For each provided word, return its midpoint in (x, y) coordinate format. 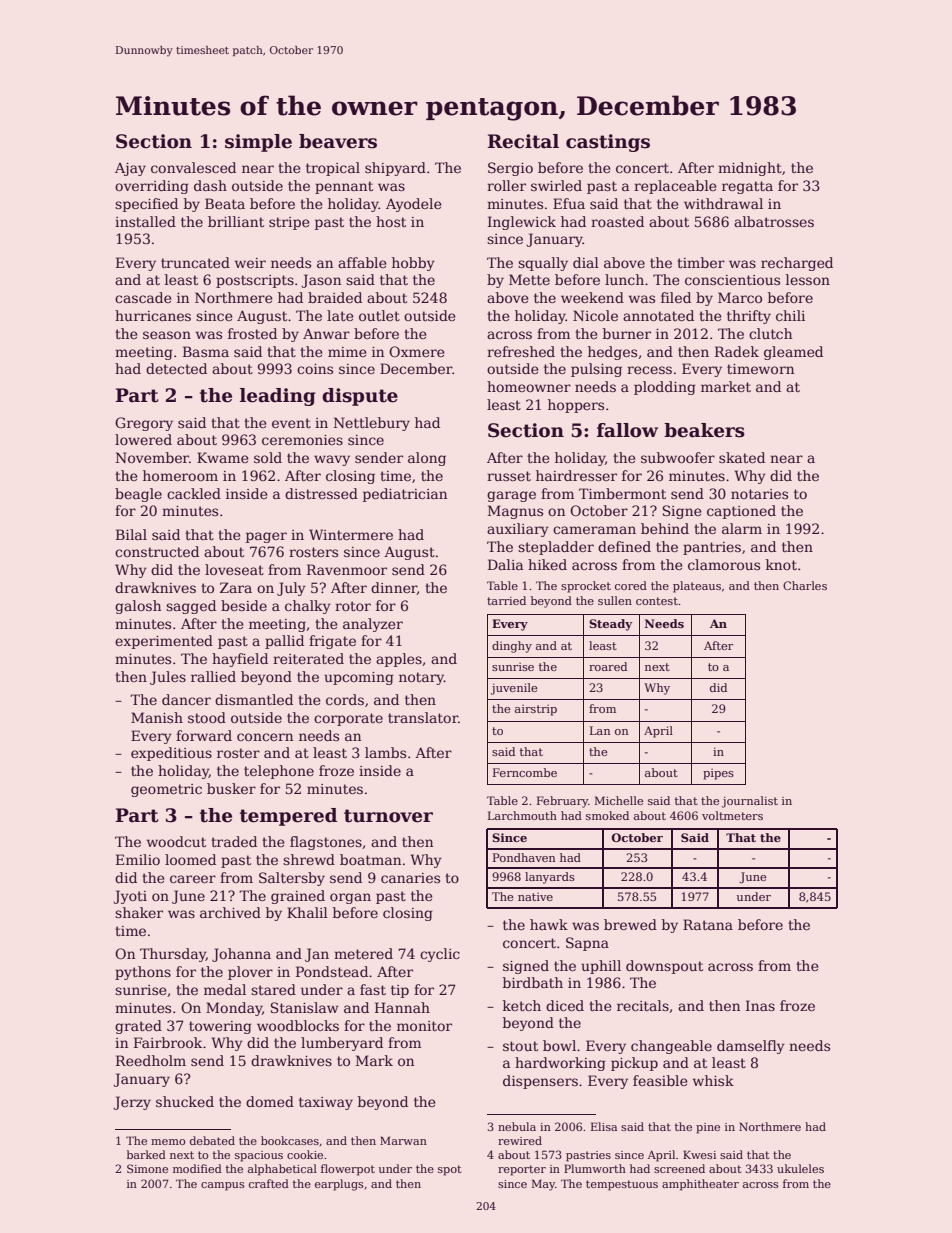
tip (400, 991)
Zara (236, 587)
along (427, 459)
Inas (760, 1005)
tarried (506, 600)
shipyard (395, 169)
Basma (206, 351)
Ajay (130, 169)
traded (234, 841)
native (535, 897)
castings (608, 143)
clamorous (724, 564)
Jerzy (132, 1103)
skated (742, 457)
